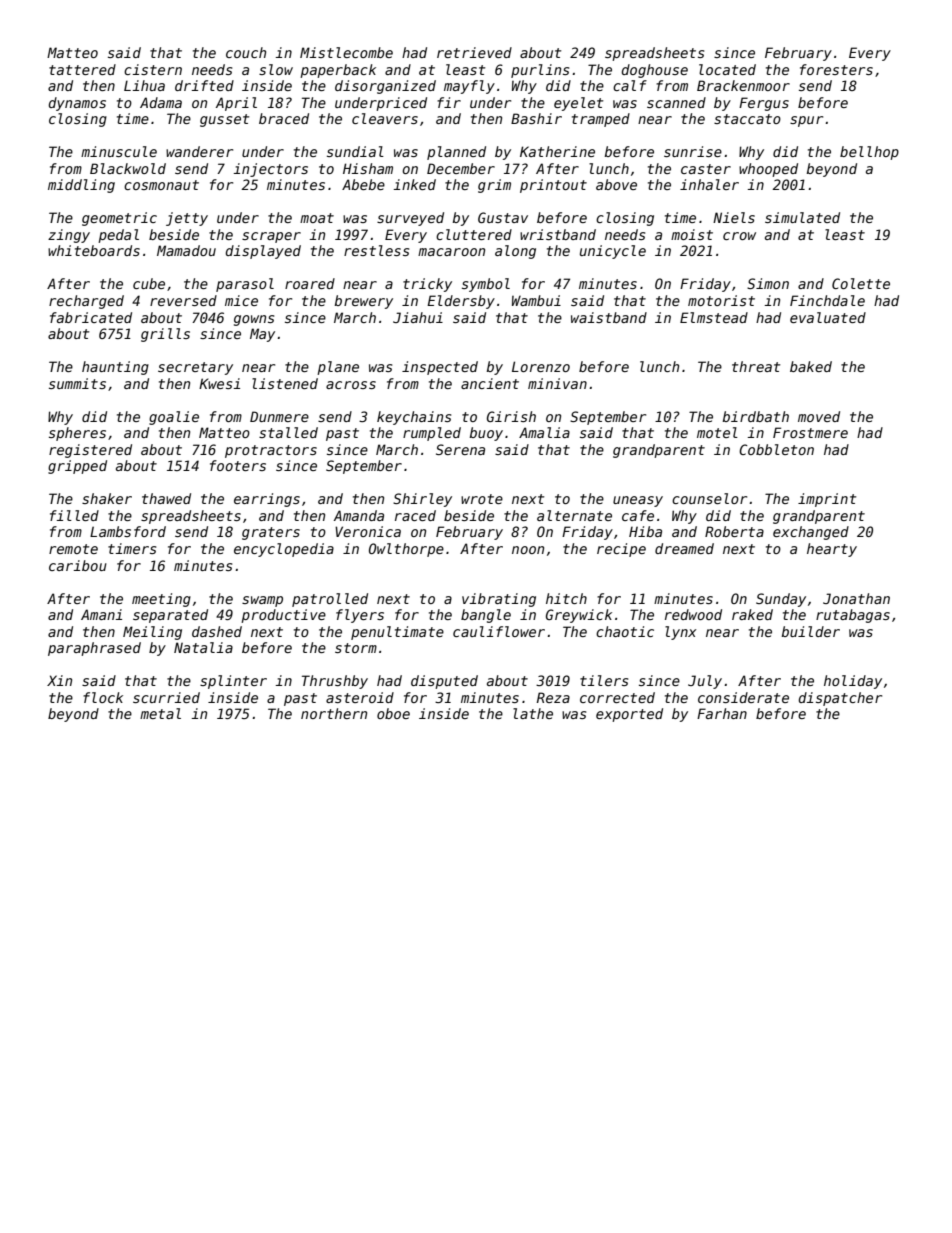  I want to click on July, so click(705, 682).
